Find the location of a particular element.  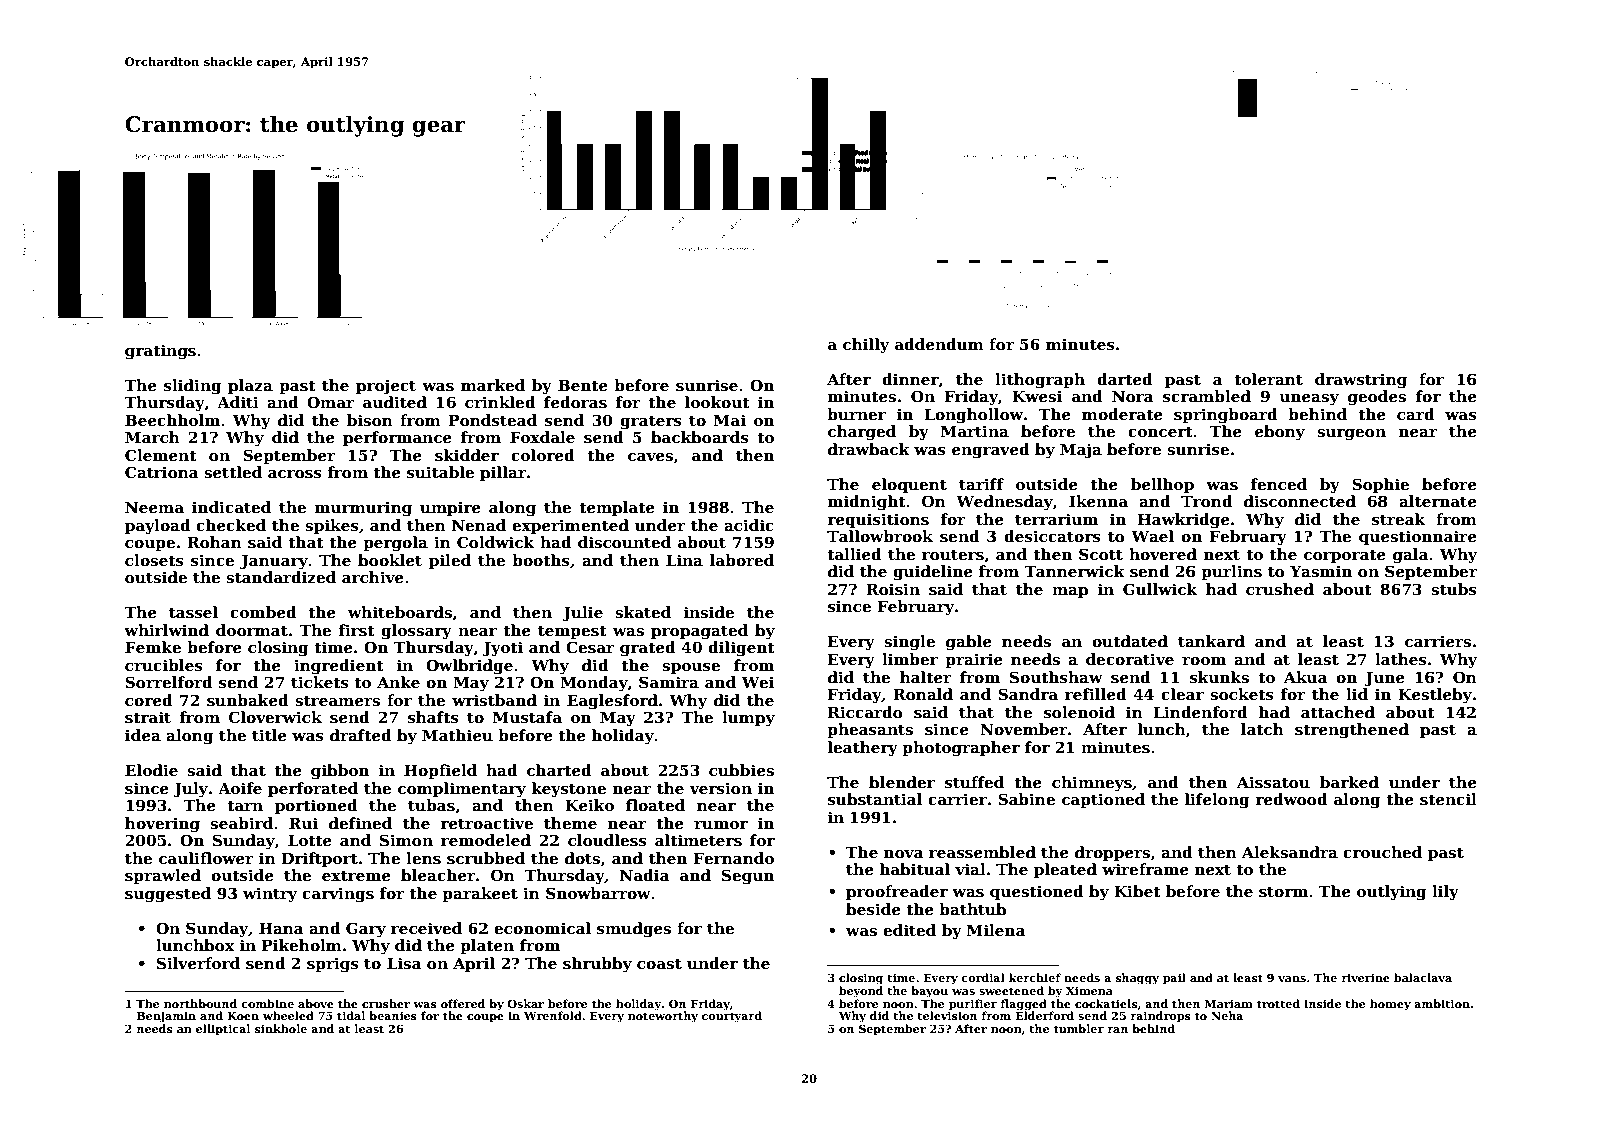

stencil is located at coordinates (1448, 799).
